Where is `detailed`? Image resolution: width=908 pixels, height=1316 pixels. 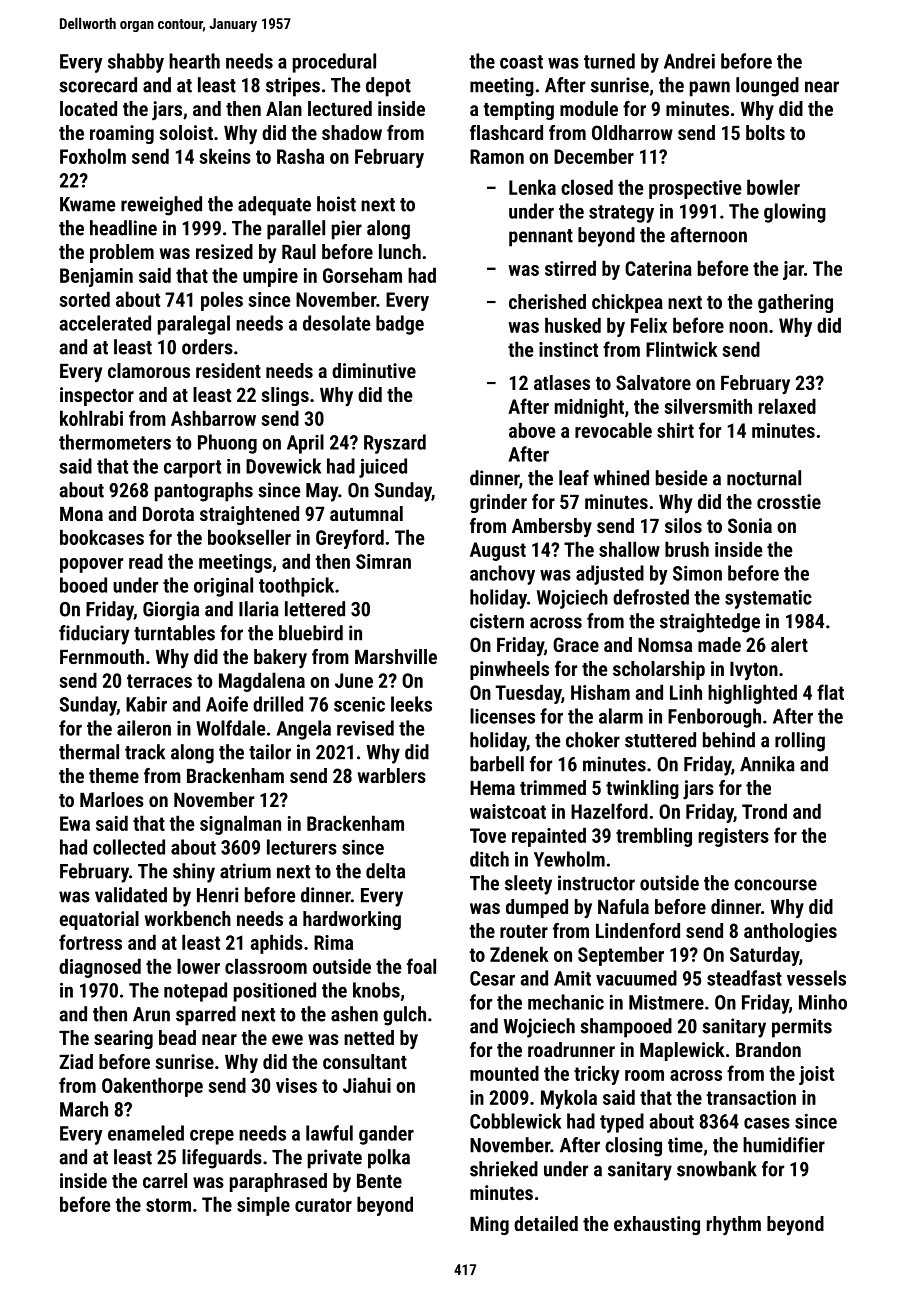 detailed is located at coordinates (546, 1223).
